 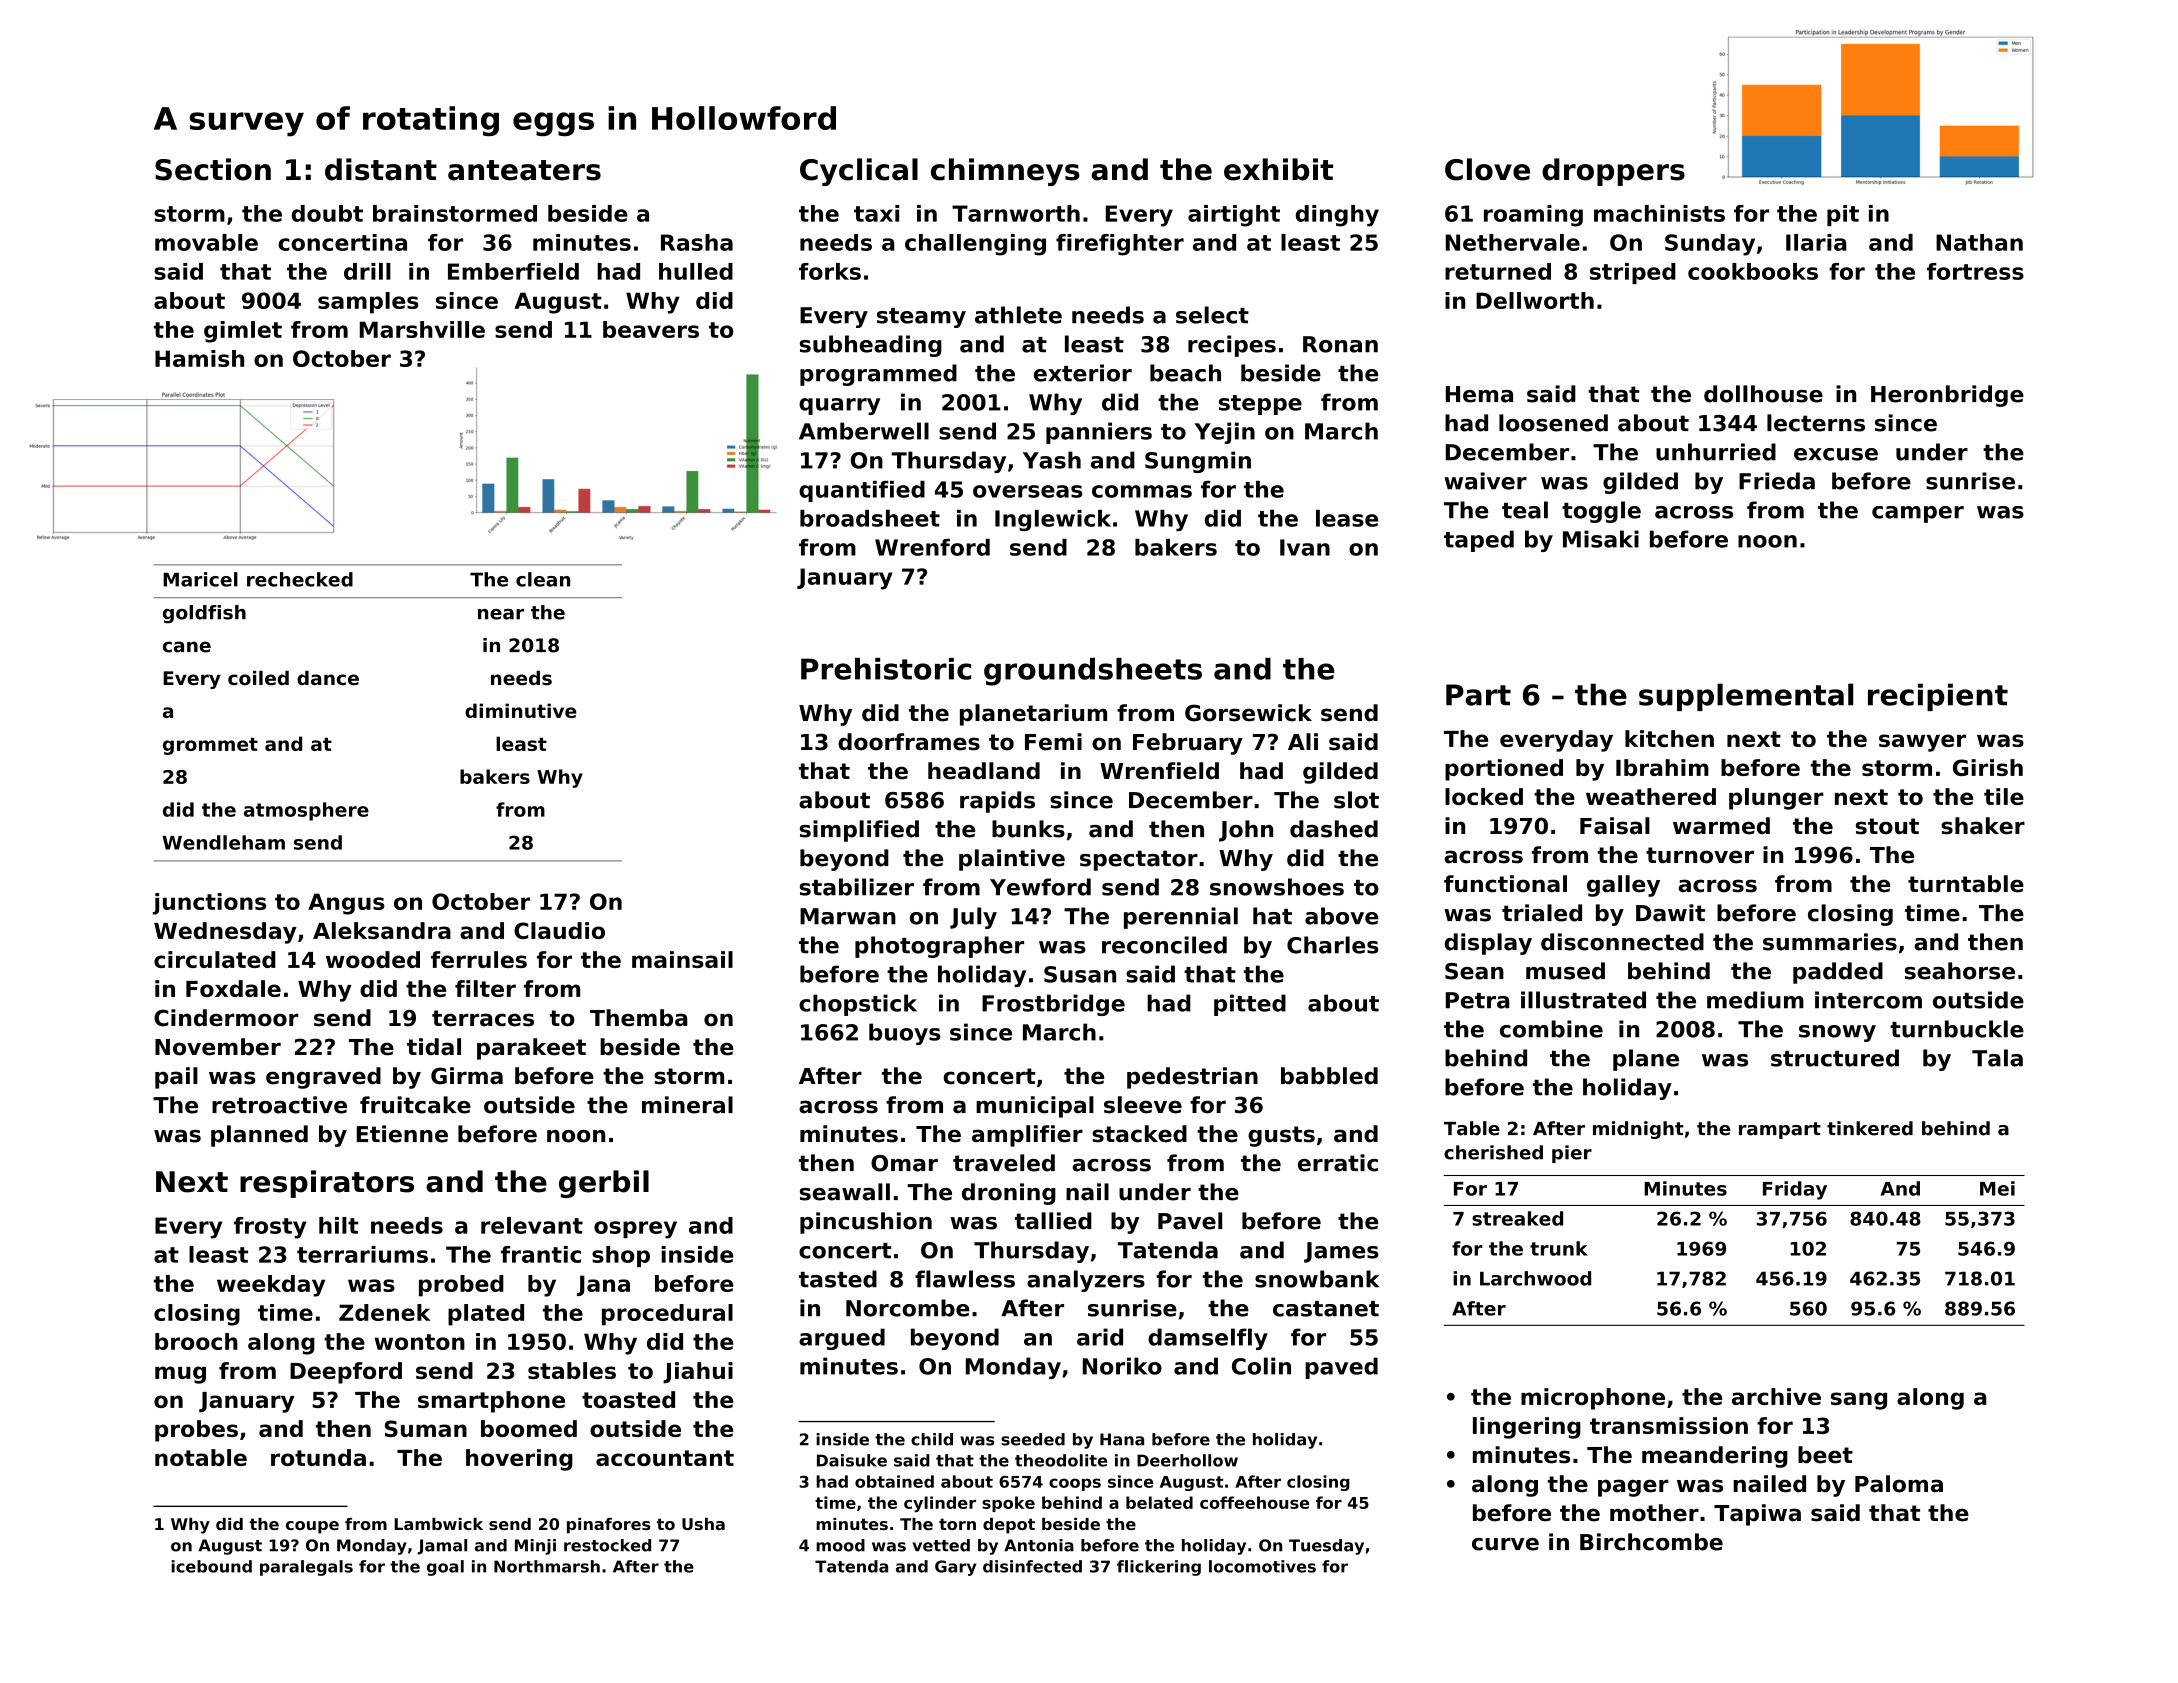 I want to click on Girma, so click(x=467, y=1076).
